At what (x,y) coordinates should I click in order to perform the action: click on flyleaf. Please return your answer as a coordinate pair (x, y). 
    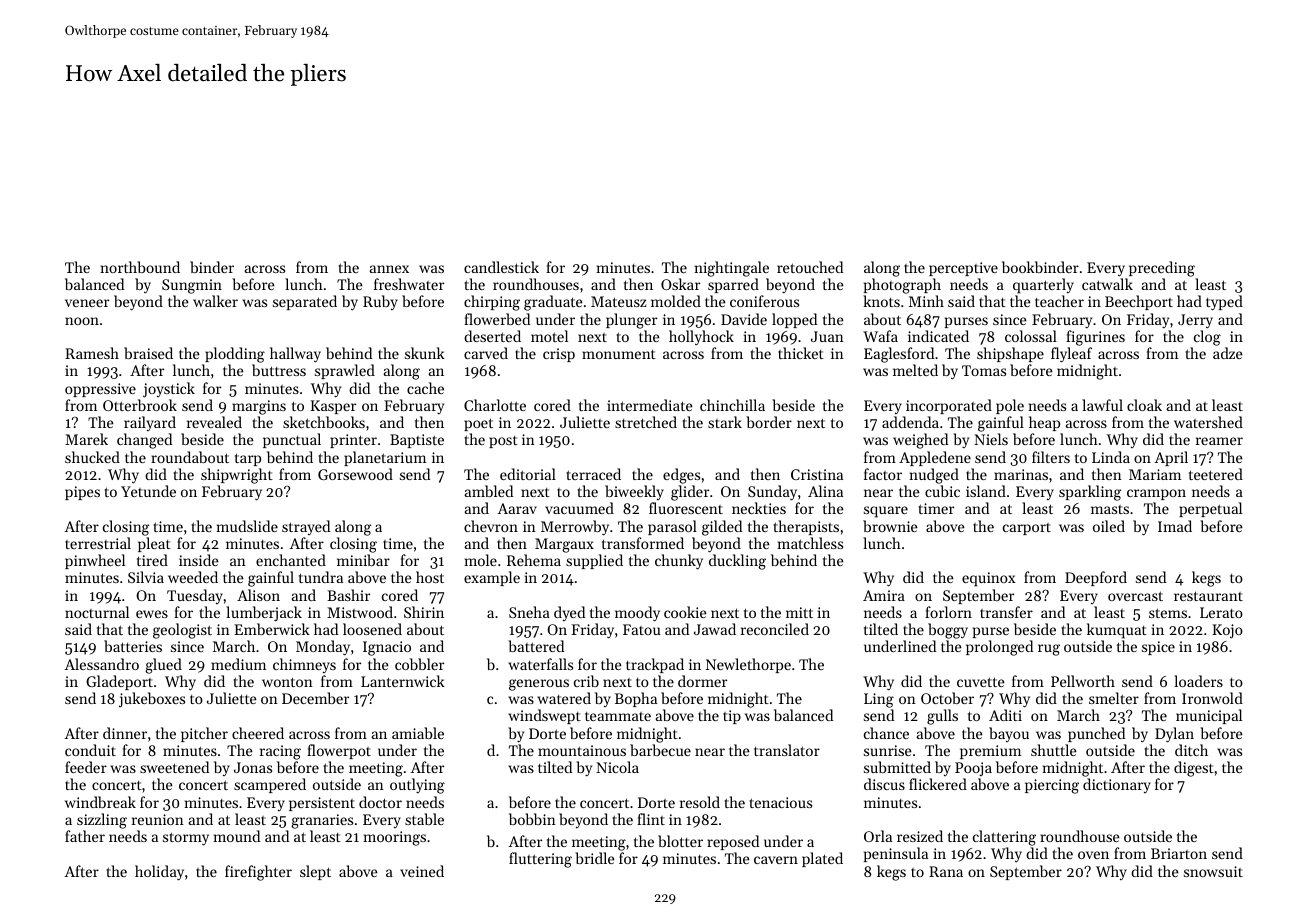
    Looking at the image, I should click on (1071, 355).
